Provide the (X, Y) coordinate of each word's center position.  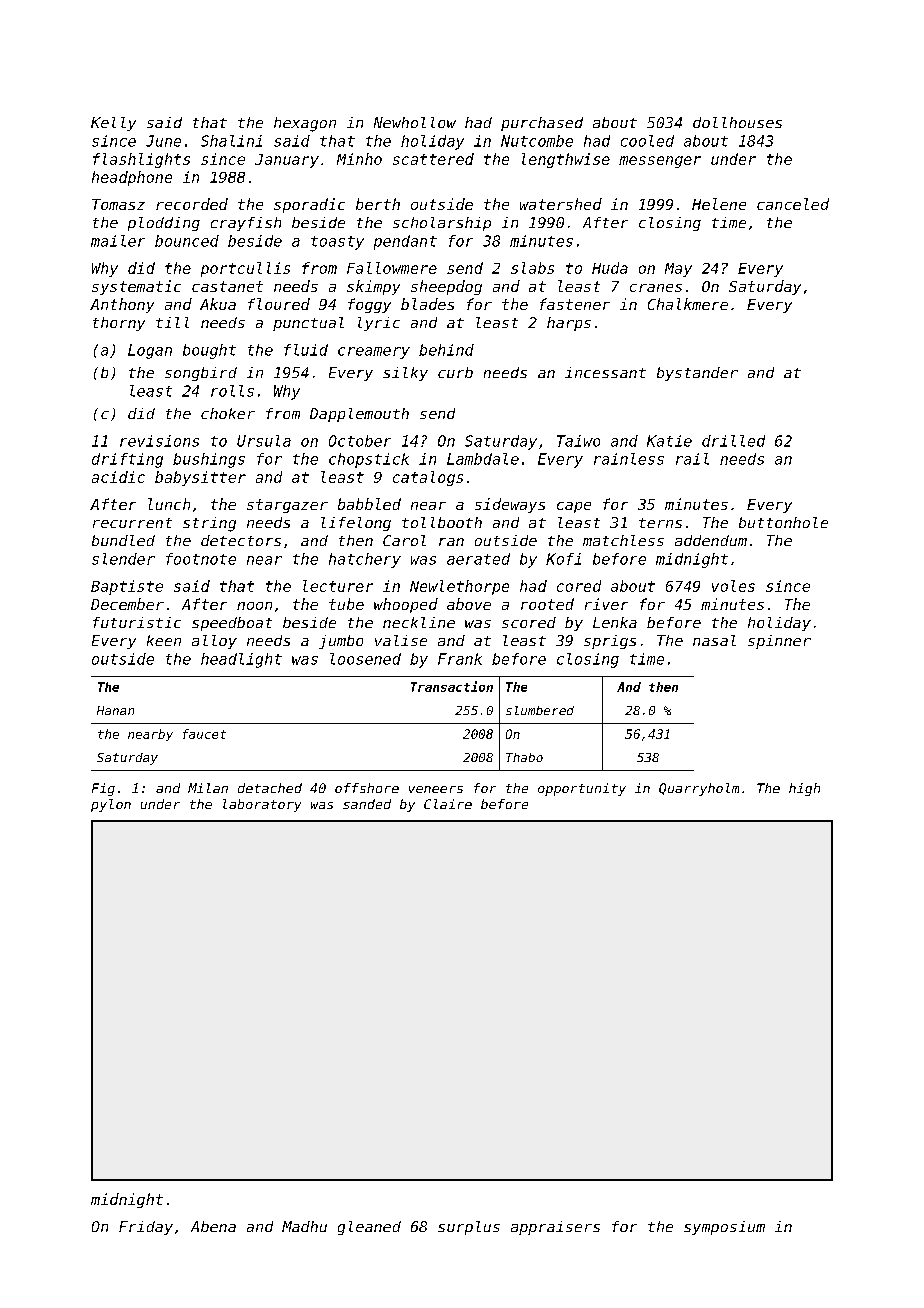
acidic (118, 477)
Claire (448, 804)
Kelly (113, 124)
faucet (204, 734)
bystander (697, 374)
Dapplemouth (359, 415)
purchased (542, 124)
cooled (647, 141)
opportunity (582, 789)
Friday (146, 1228)
